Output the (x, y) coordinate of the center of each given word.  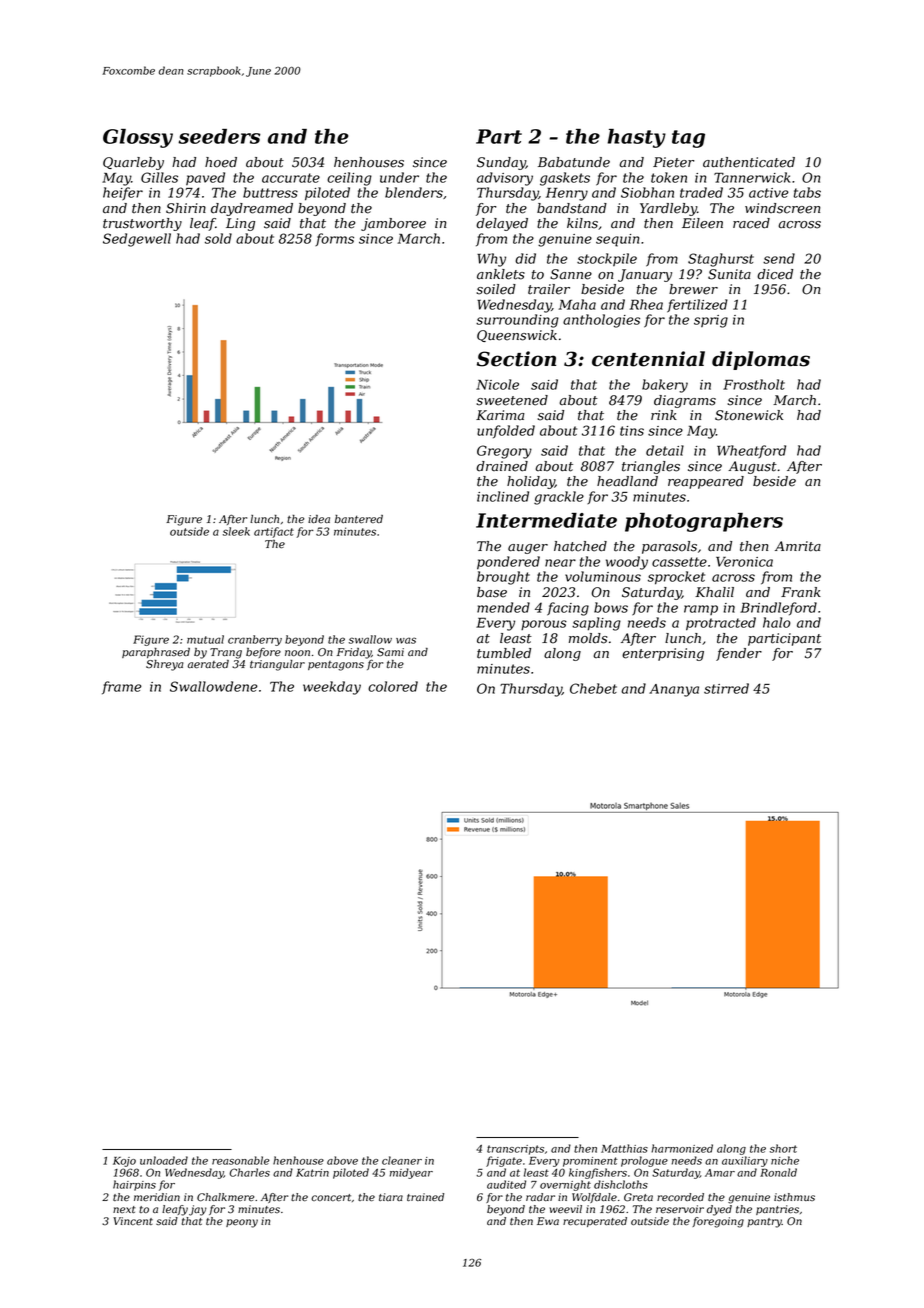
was (406, 640)
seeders (219, 136)
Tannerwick (752, 177)
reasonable (241, 1160)
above (342, 1160)
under (399, 177)
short (783, 1148)
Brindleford (778, 609)
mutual (205, 639)
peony (242, 1223)
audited (506, 1184)
